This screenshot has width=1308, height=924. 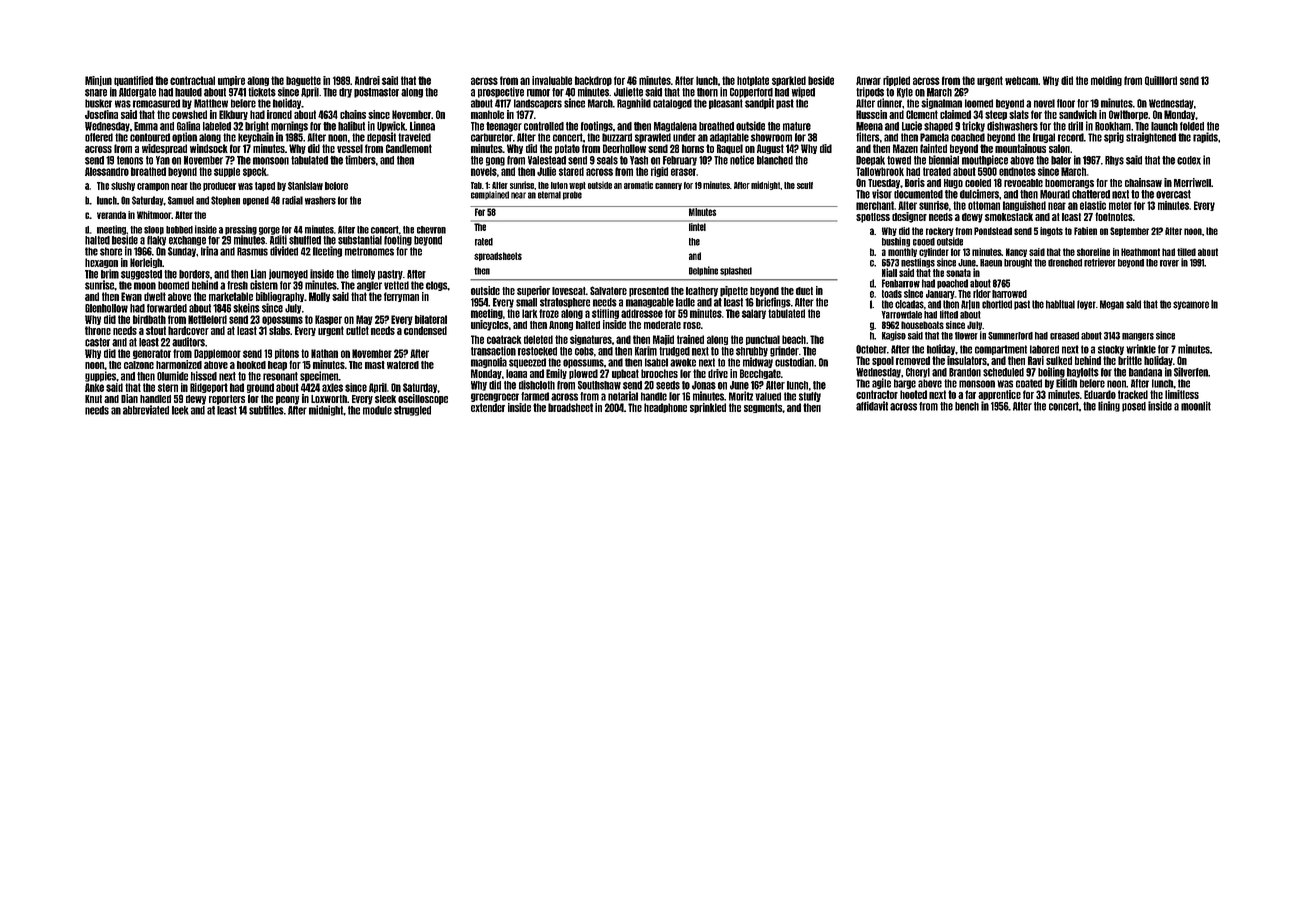 I want to click on leathery, so click(x=702, y=292).
